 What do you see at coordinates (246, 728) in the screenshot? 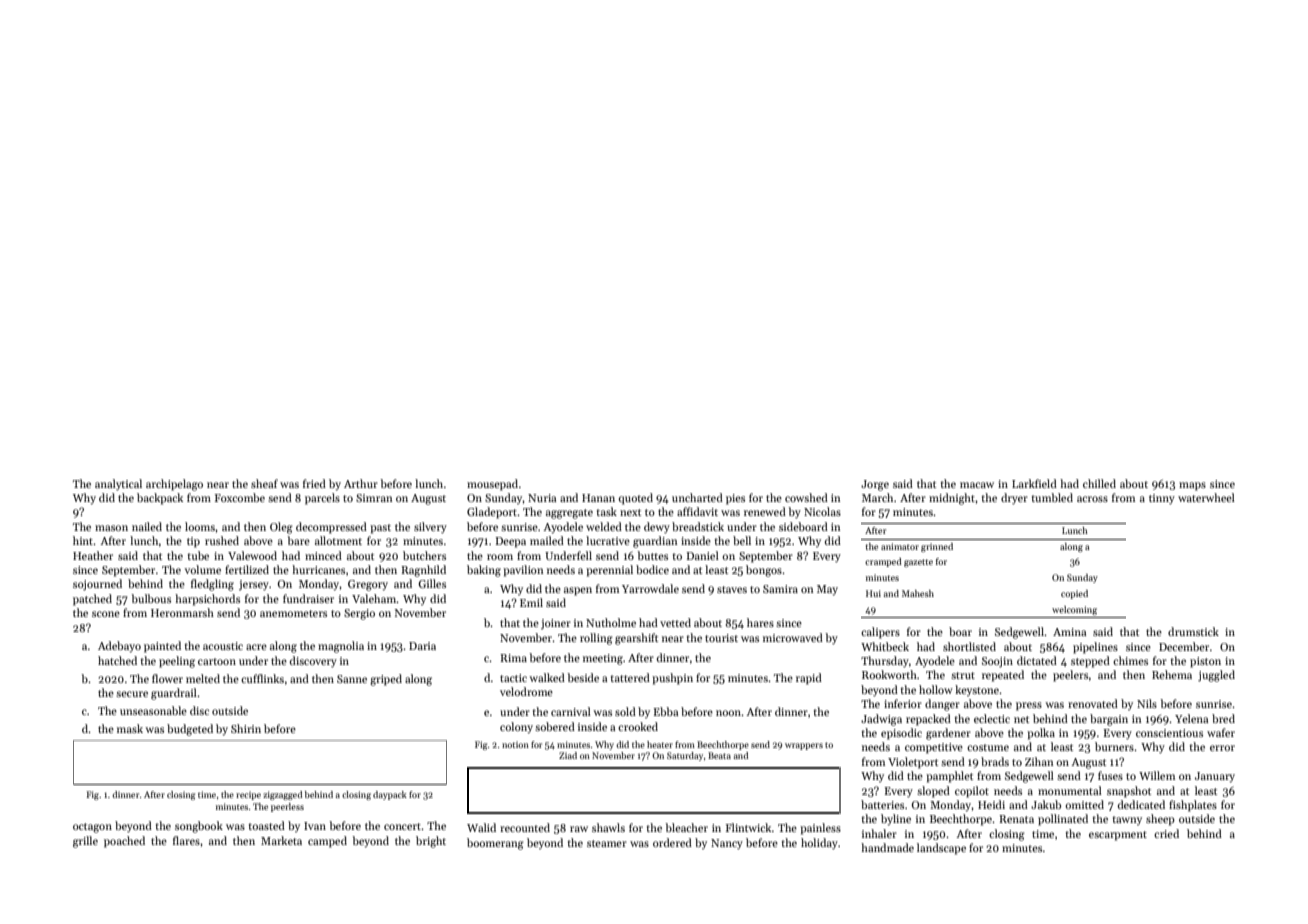
I see `Shirin` at bounding box center [246, 728].
